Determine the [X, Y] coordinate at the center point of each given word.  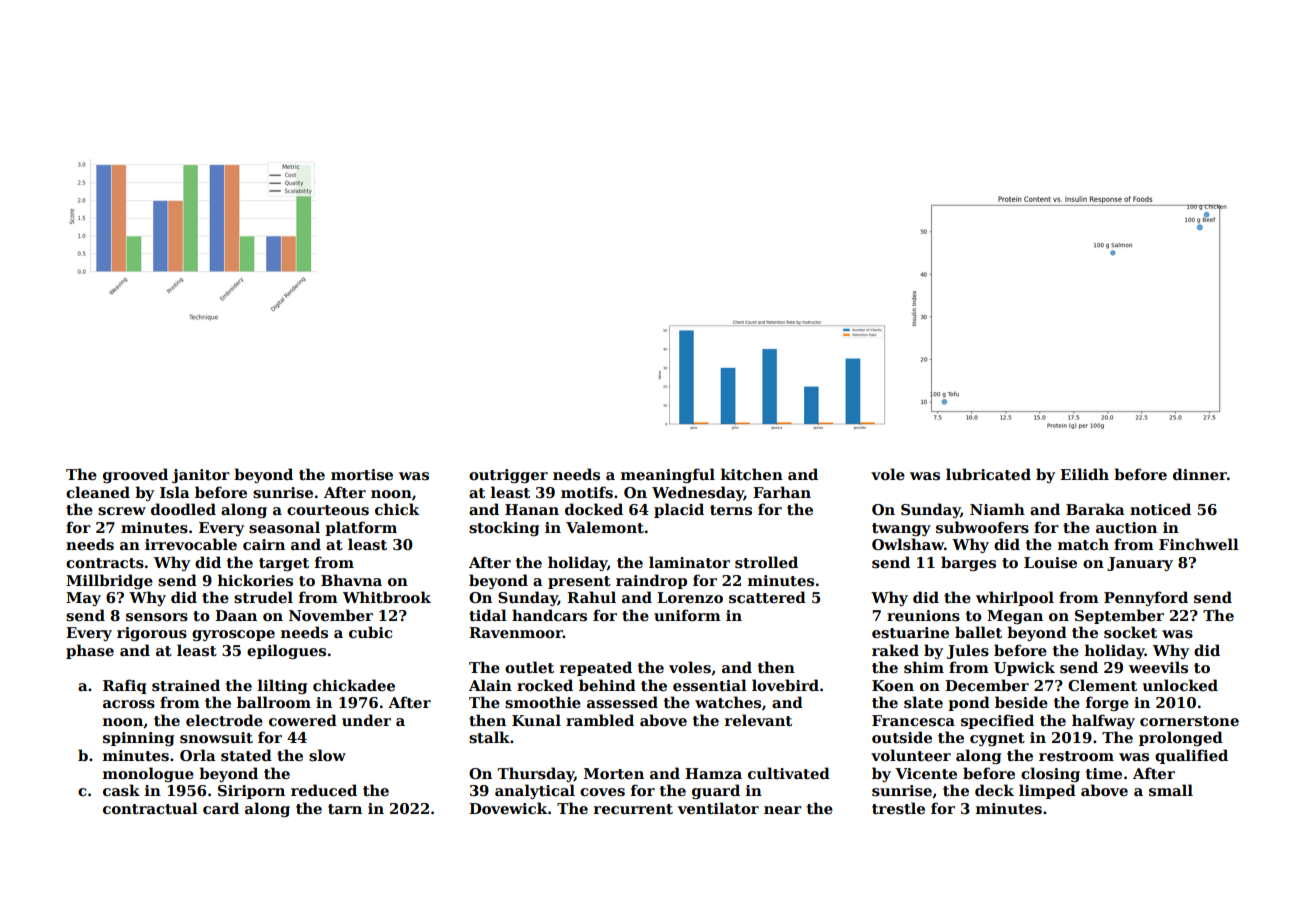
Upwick [1024, 668]
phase [90, 651]
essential [710, 685]
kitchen [752, 474]
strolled [766, 562]
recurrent [633, 809]
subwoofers [982, 527]
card [221, 808]
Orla [198, 755]
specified [997, 721]
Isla [175, 492]
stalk [489, 737]
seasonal [284, 527]
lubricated [988, 474]
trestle [898, 808]
